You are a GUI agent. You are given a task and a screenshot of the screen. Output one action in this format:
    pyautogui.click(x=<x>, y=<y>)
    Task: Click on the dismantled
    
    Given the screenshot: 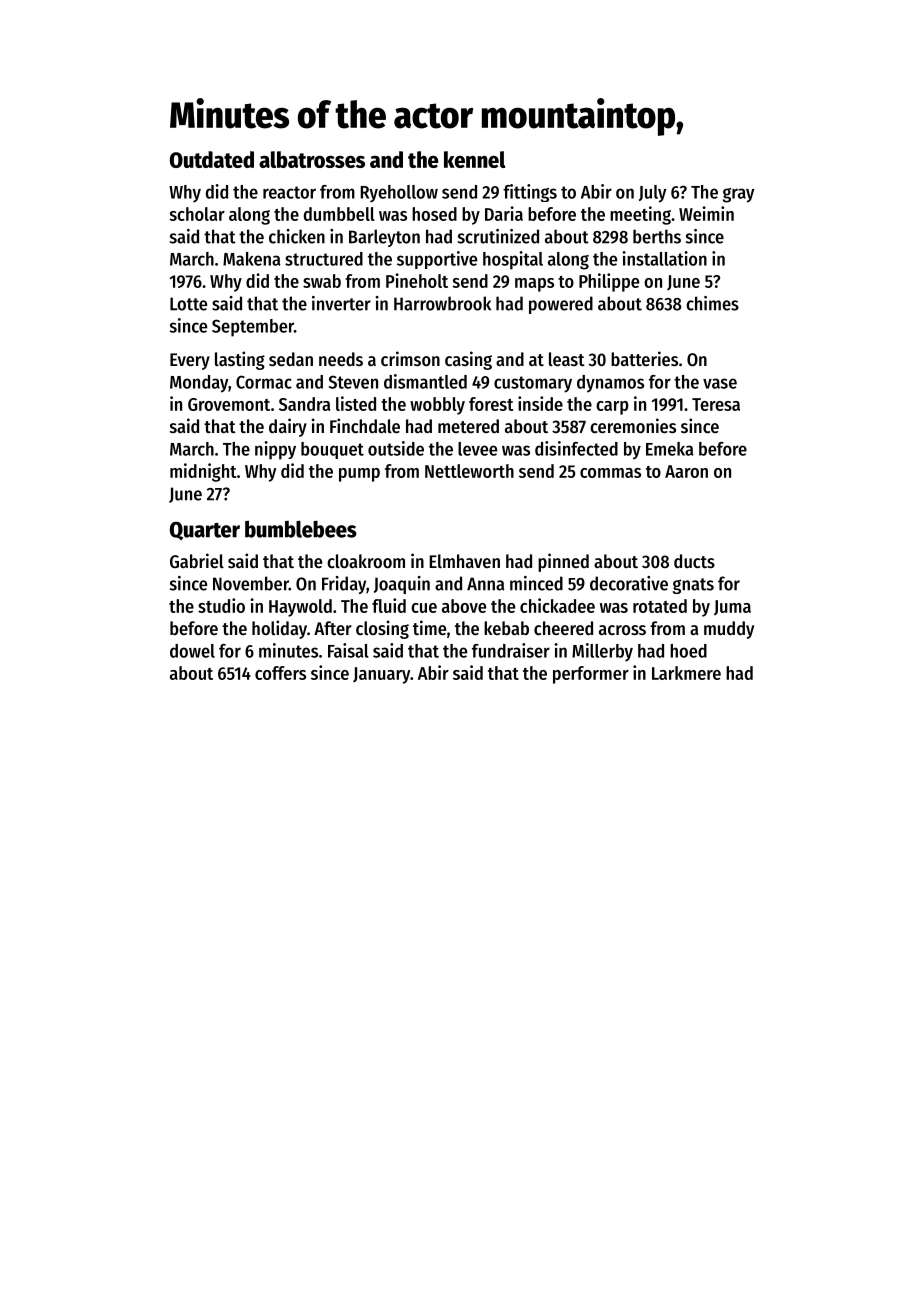 What is the action you would take?
    pyautogui.click(x=425, y=381)
